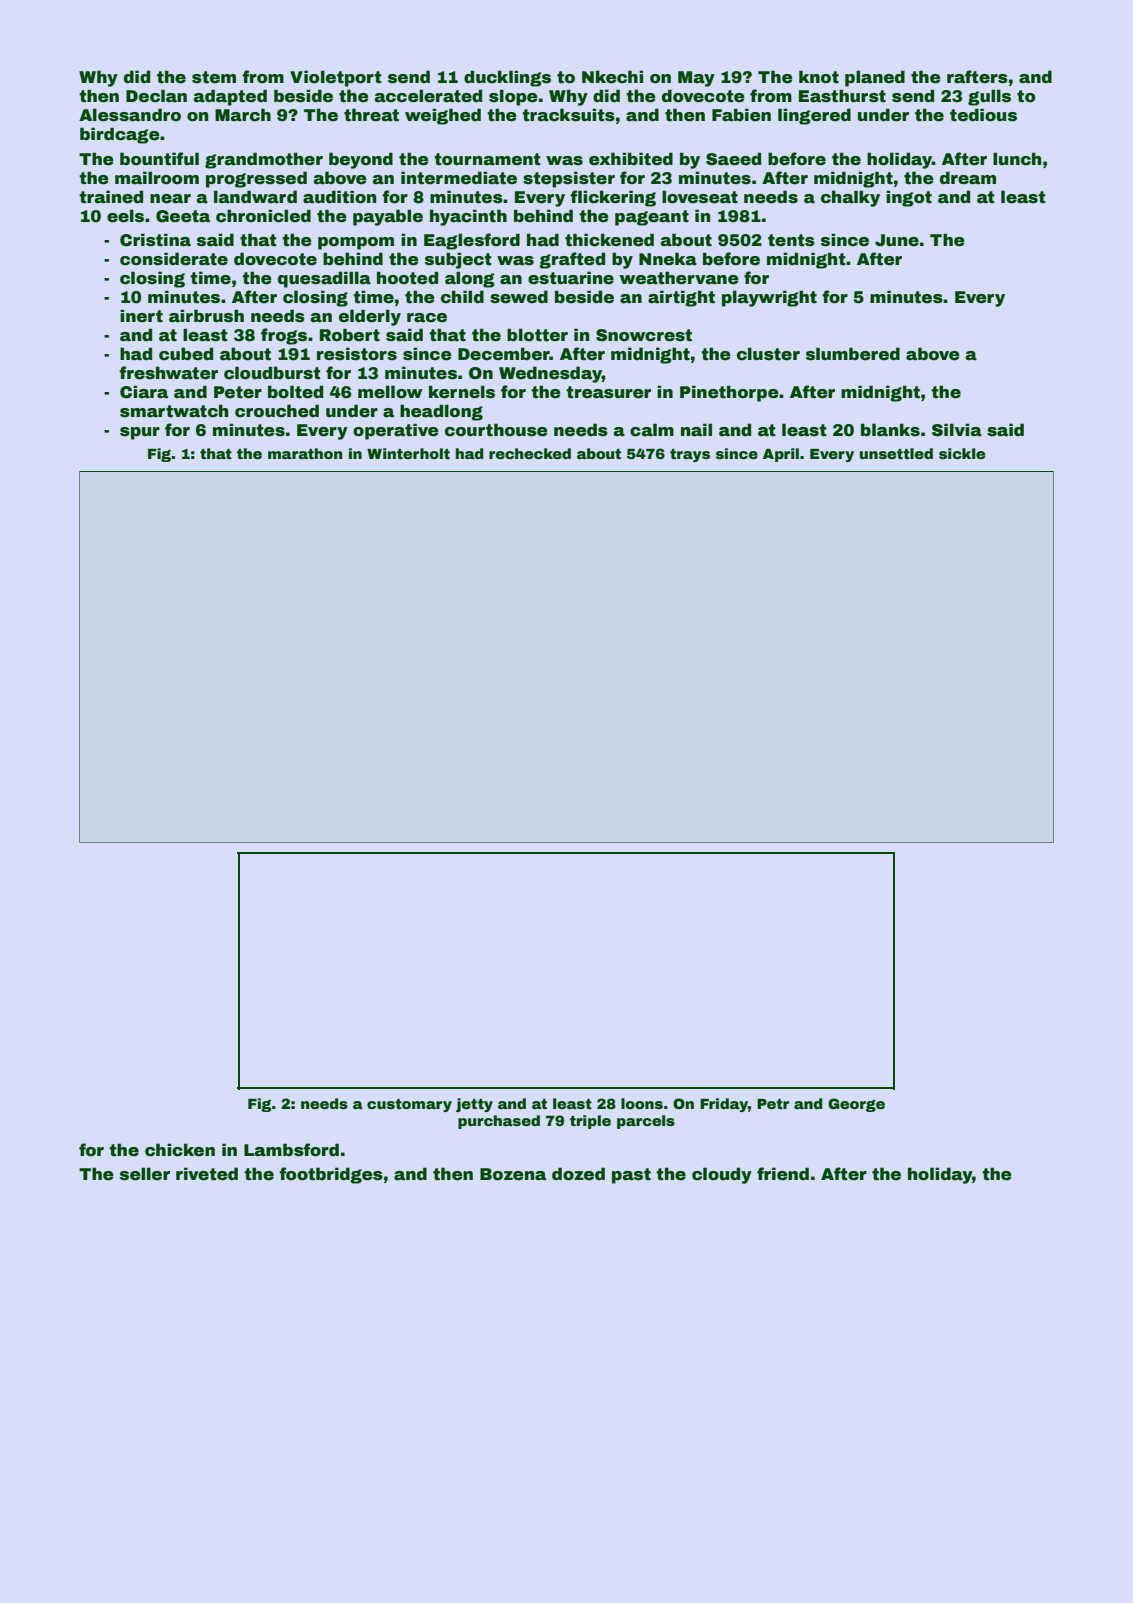 The image size is (1133, 1603). I want to click on chicken, so click(180, 1150).
